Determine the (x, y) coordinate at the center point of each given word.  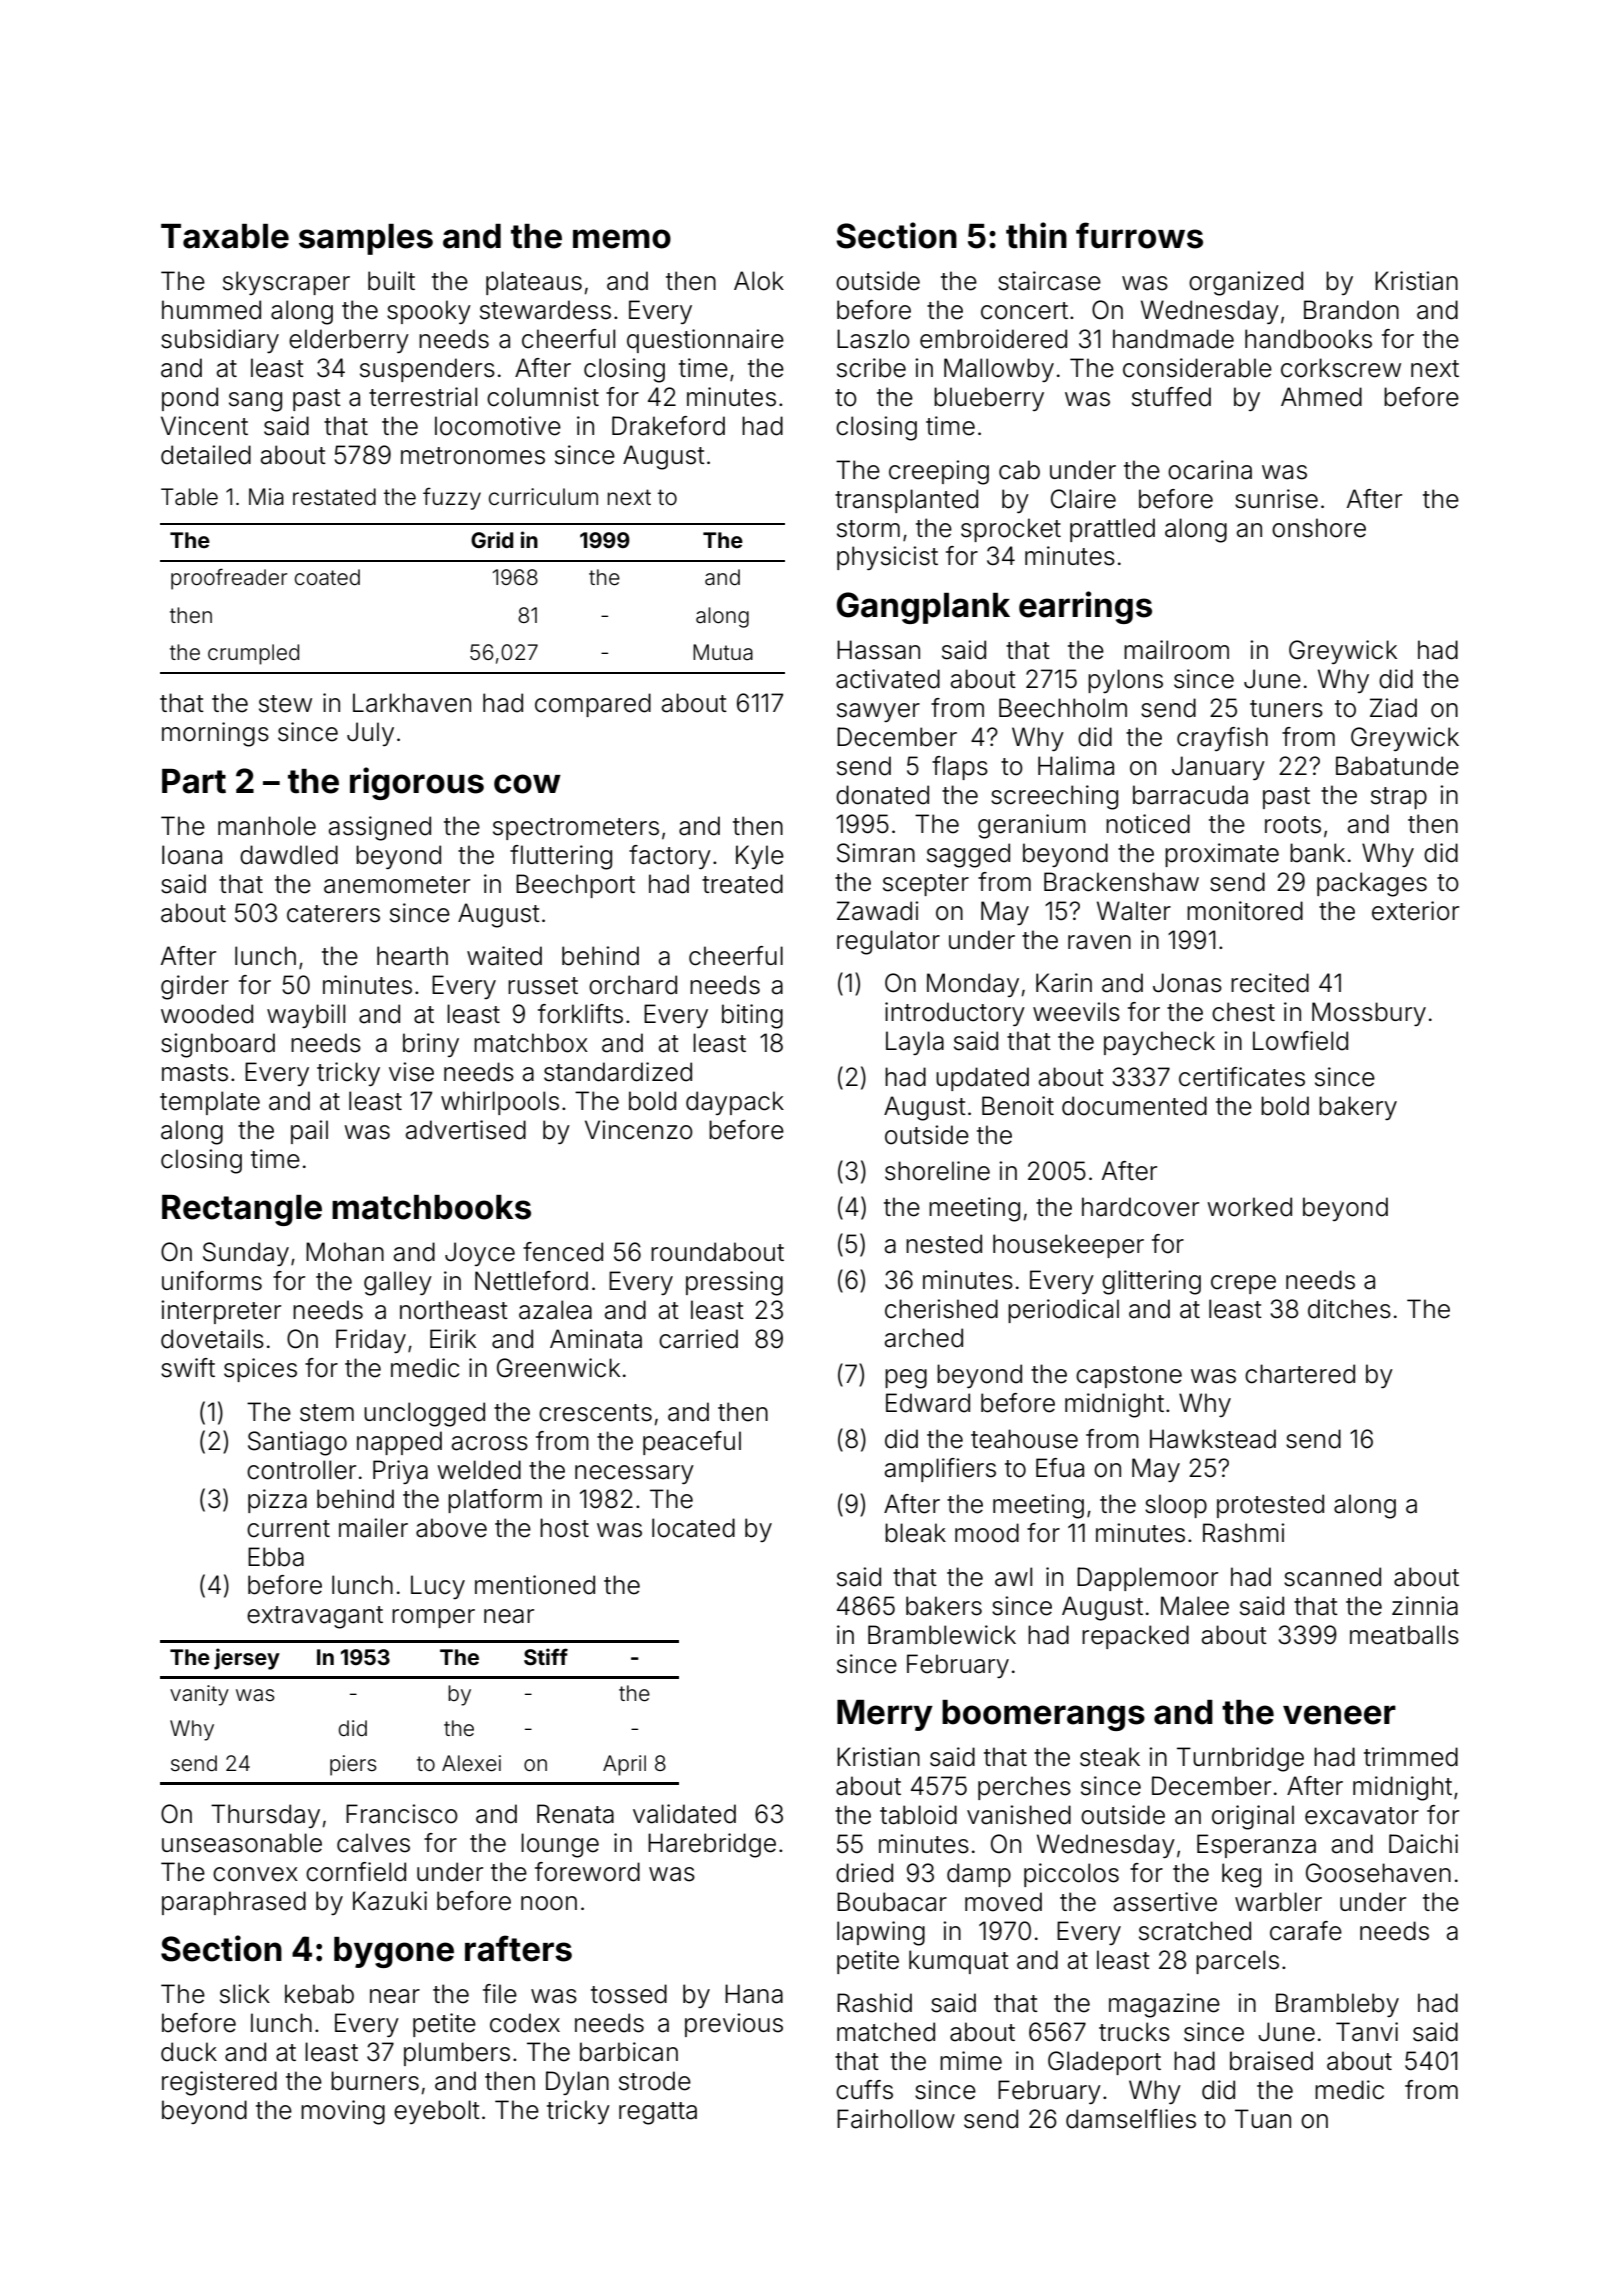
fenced (563, 1252)
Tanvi (1367, 2032)
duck (189, 2052)
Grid (492, 539)
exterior (1415, 911)
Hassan (878, 650)
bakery (1358, 1108)
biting (752, 1016)
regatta (658, 2113)
